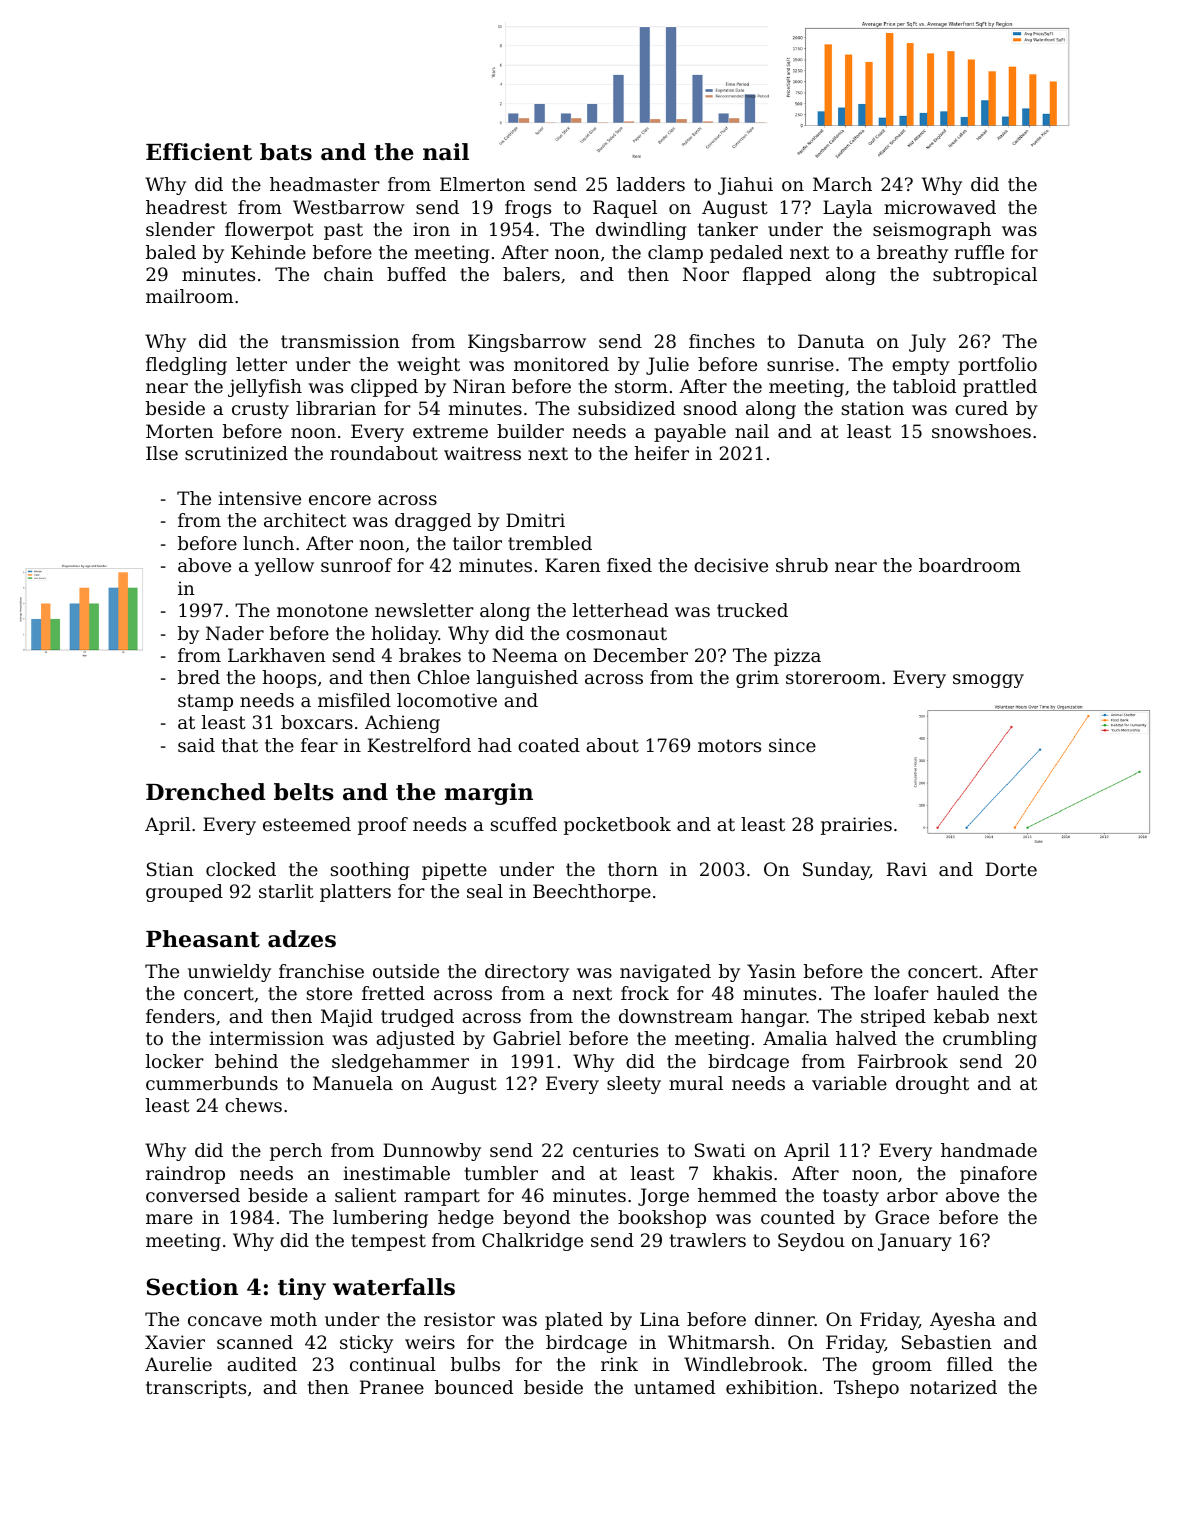 The image size is (1183, 1531). Describe the element at coordinates (729, 745) in the screenshot. I see `motors` at that location.
